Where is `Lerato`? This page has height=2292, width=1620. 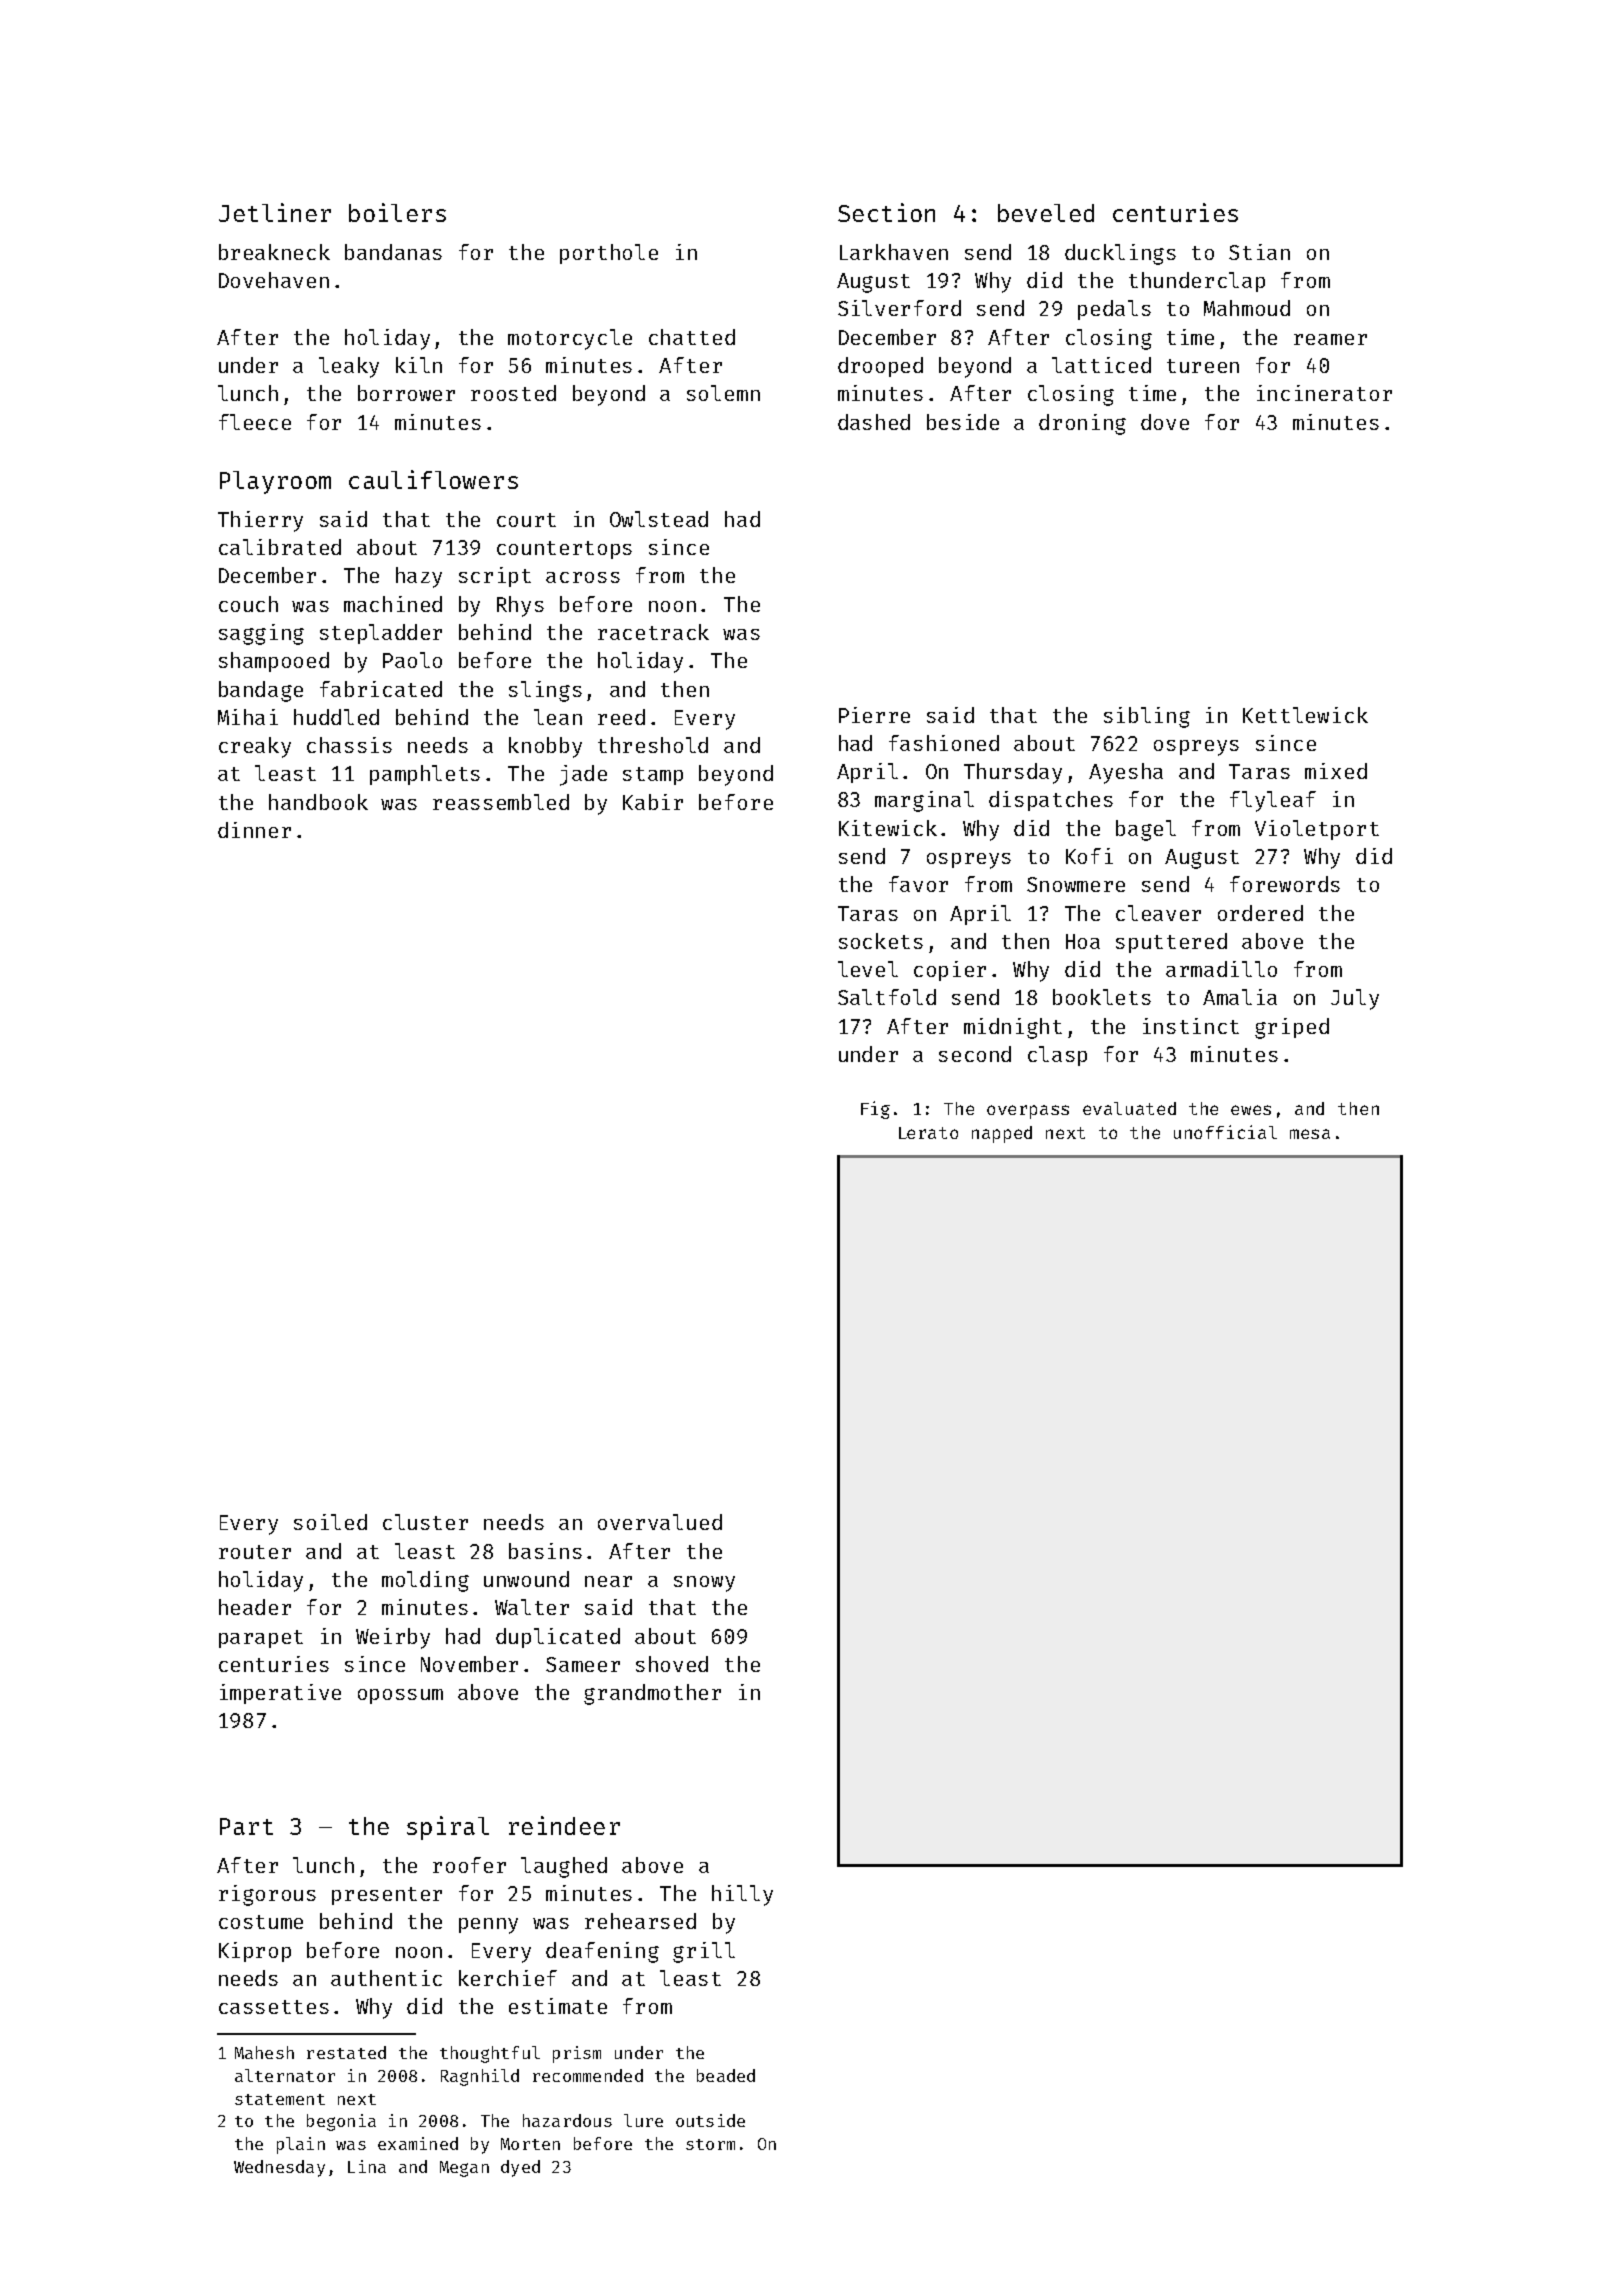
Lerato is located at coordinates (928, 1133).
